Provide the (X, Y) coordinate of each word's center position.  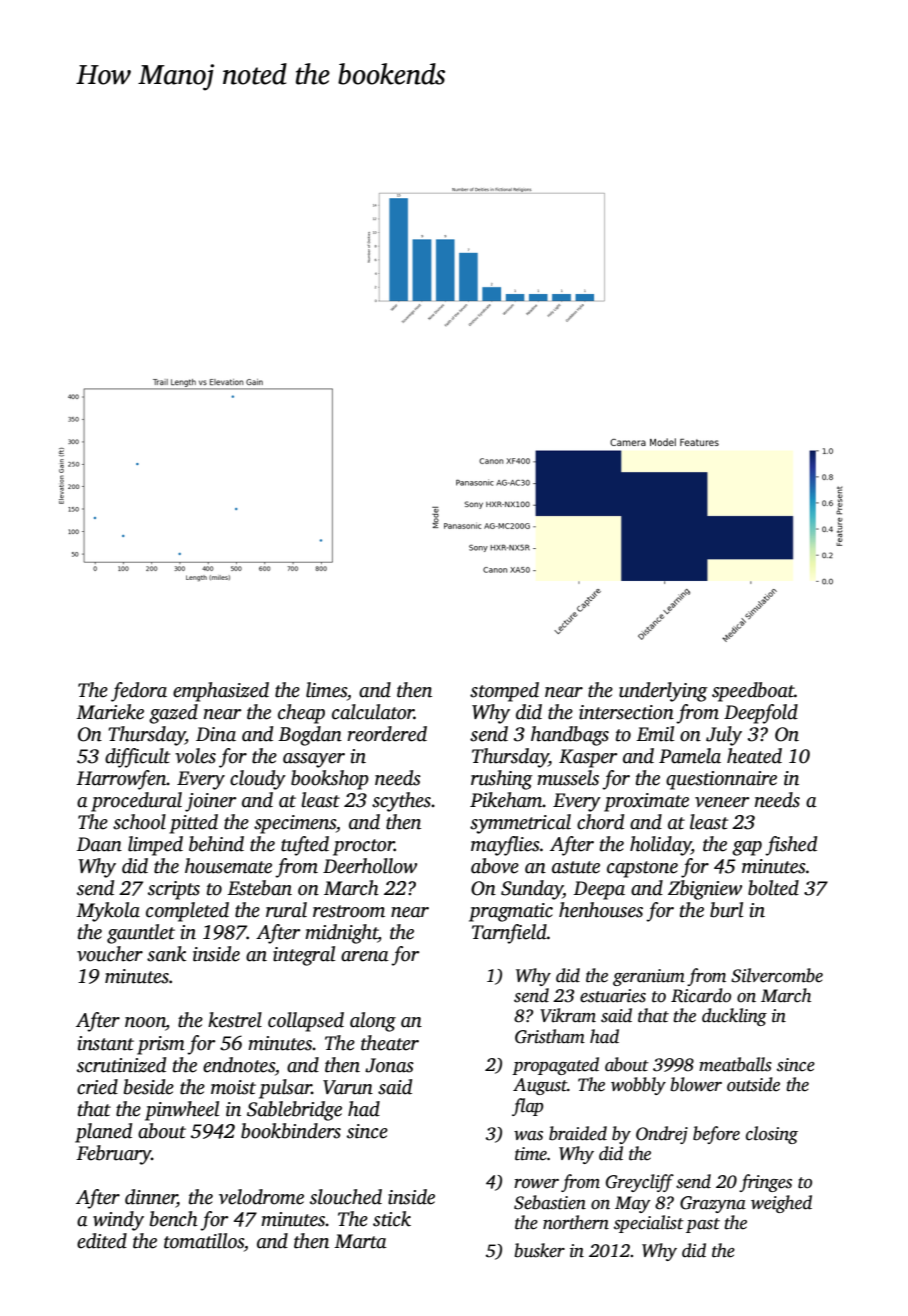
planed (103, 1133)
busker (539, 1250)
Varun (348, 1087)
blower (696, 1084)
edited (102, 1241)
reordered (387, 734)
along (373, 1022)
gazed (173, 714)
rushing (502, 780)
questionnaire (721, 780)
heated (754, 756)
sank (166, 954)
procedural (136, 802)
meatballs (735, 1064)
